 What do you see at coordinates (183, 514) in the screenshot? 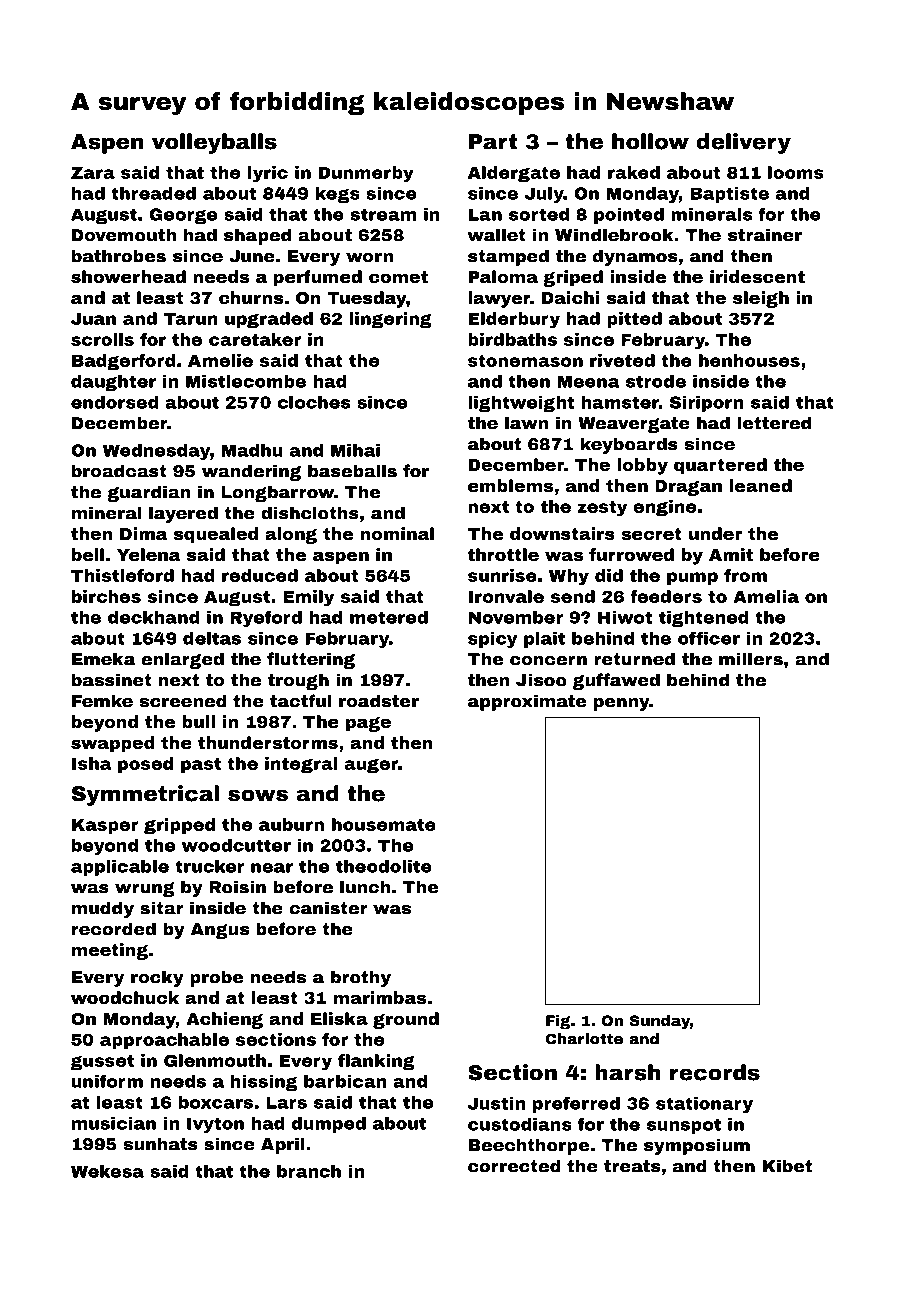
I see `layered` at bounding box center [183, 514].
